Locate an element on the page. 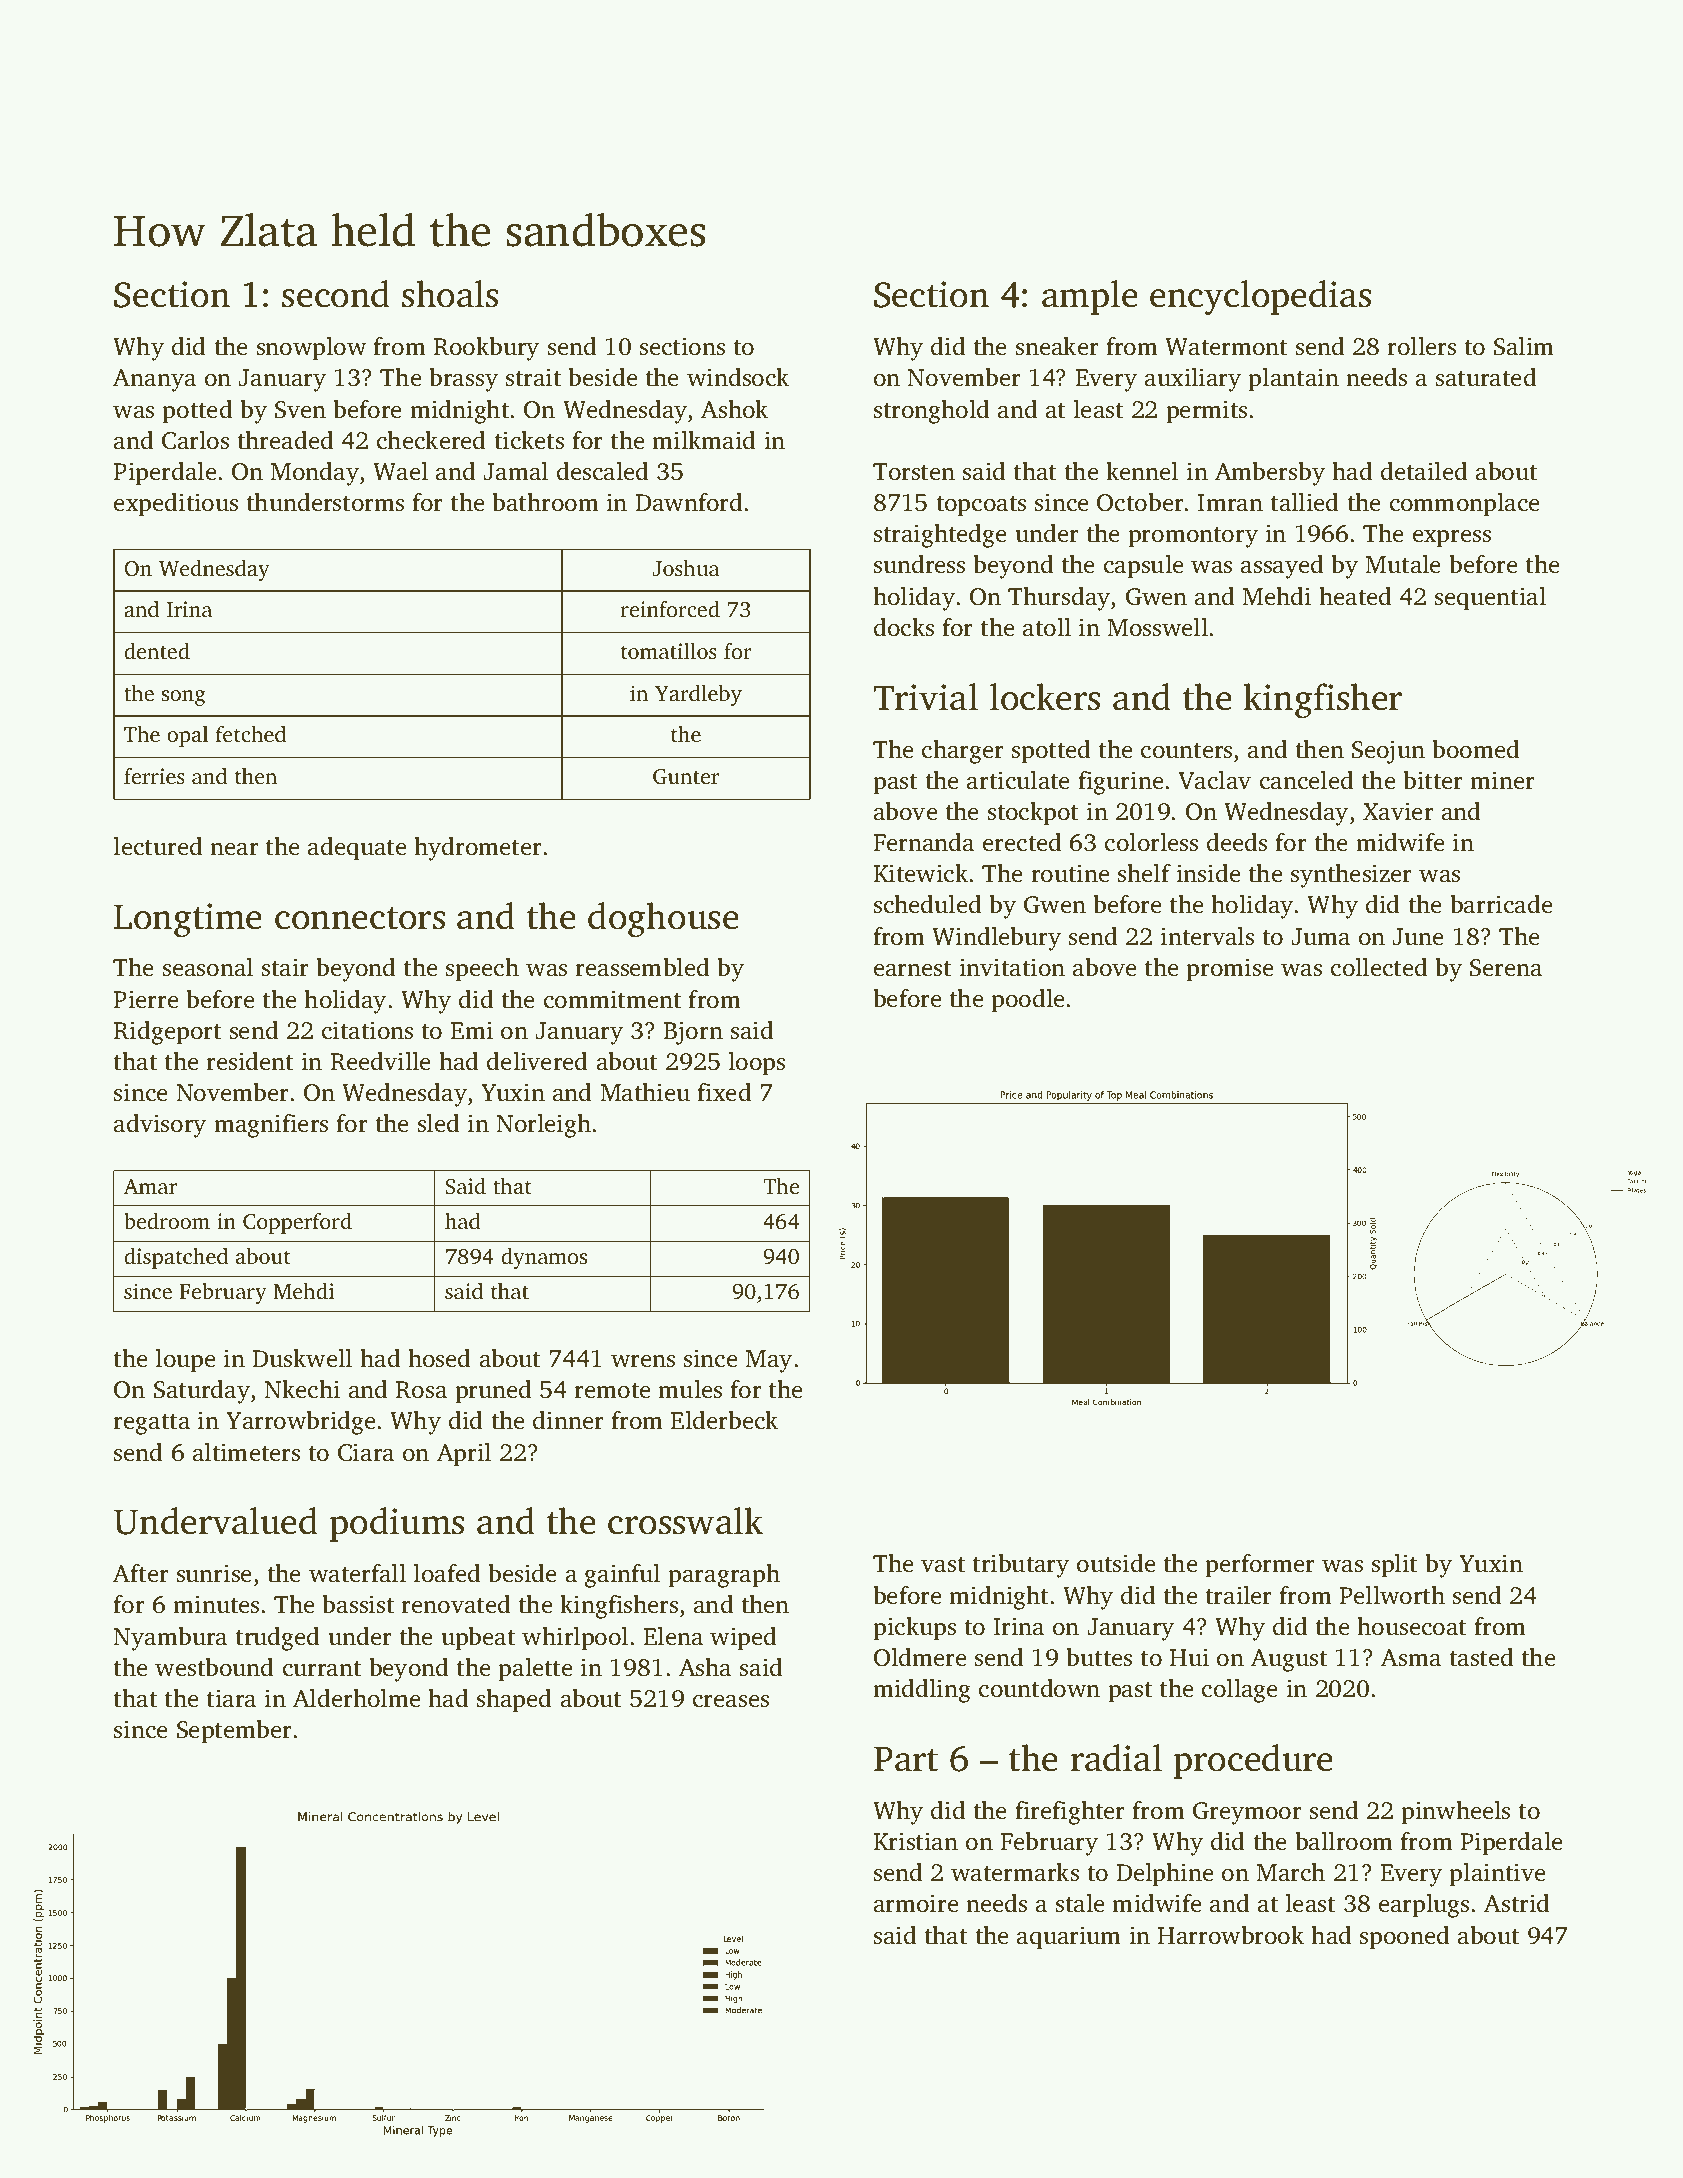  Longtime is located at coordinates (188, 920).
